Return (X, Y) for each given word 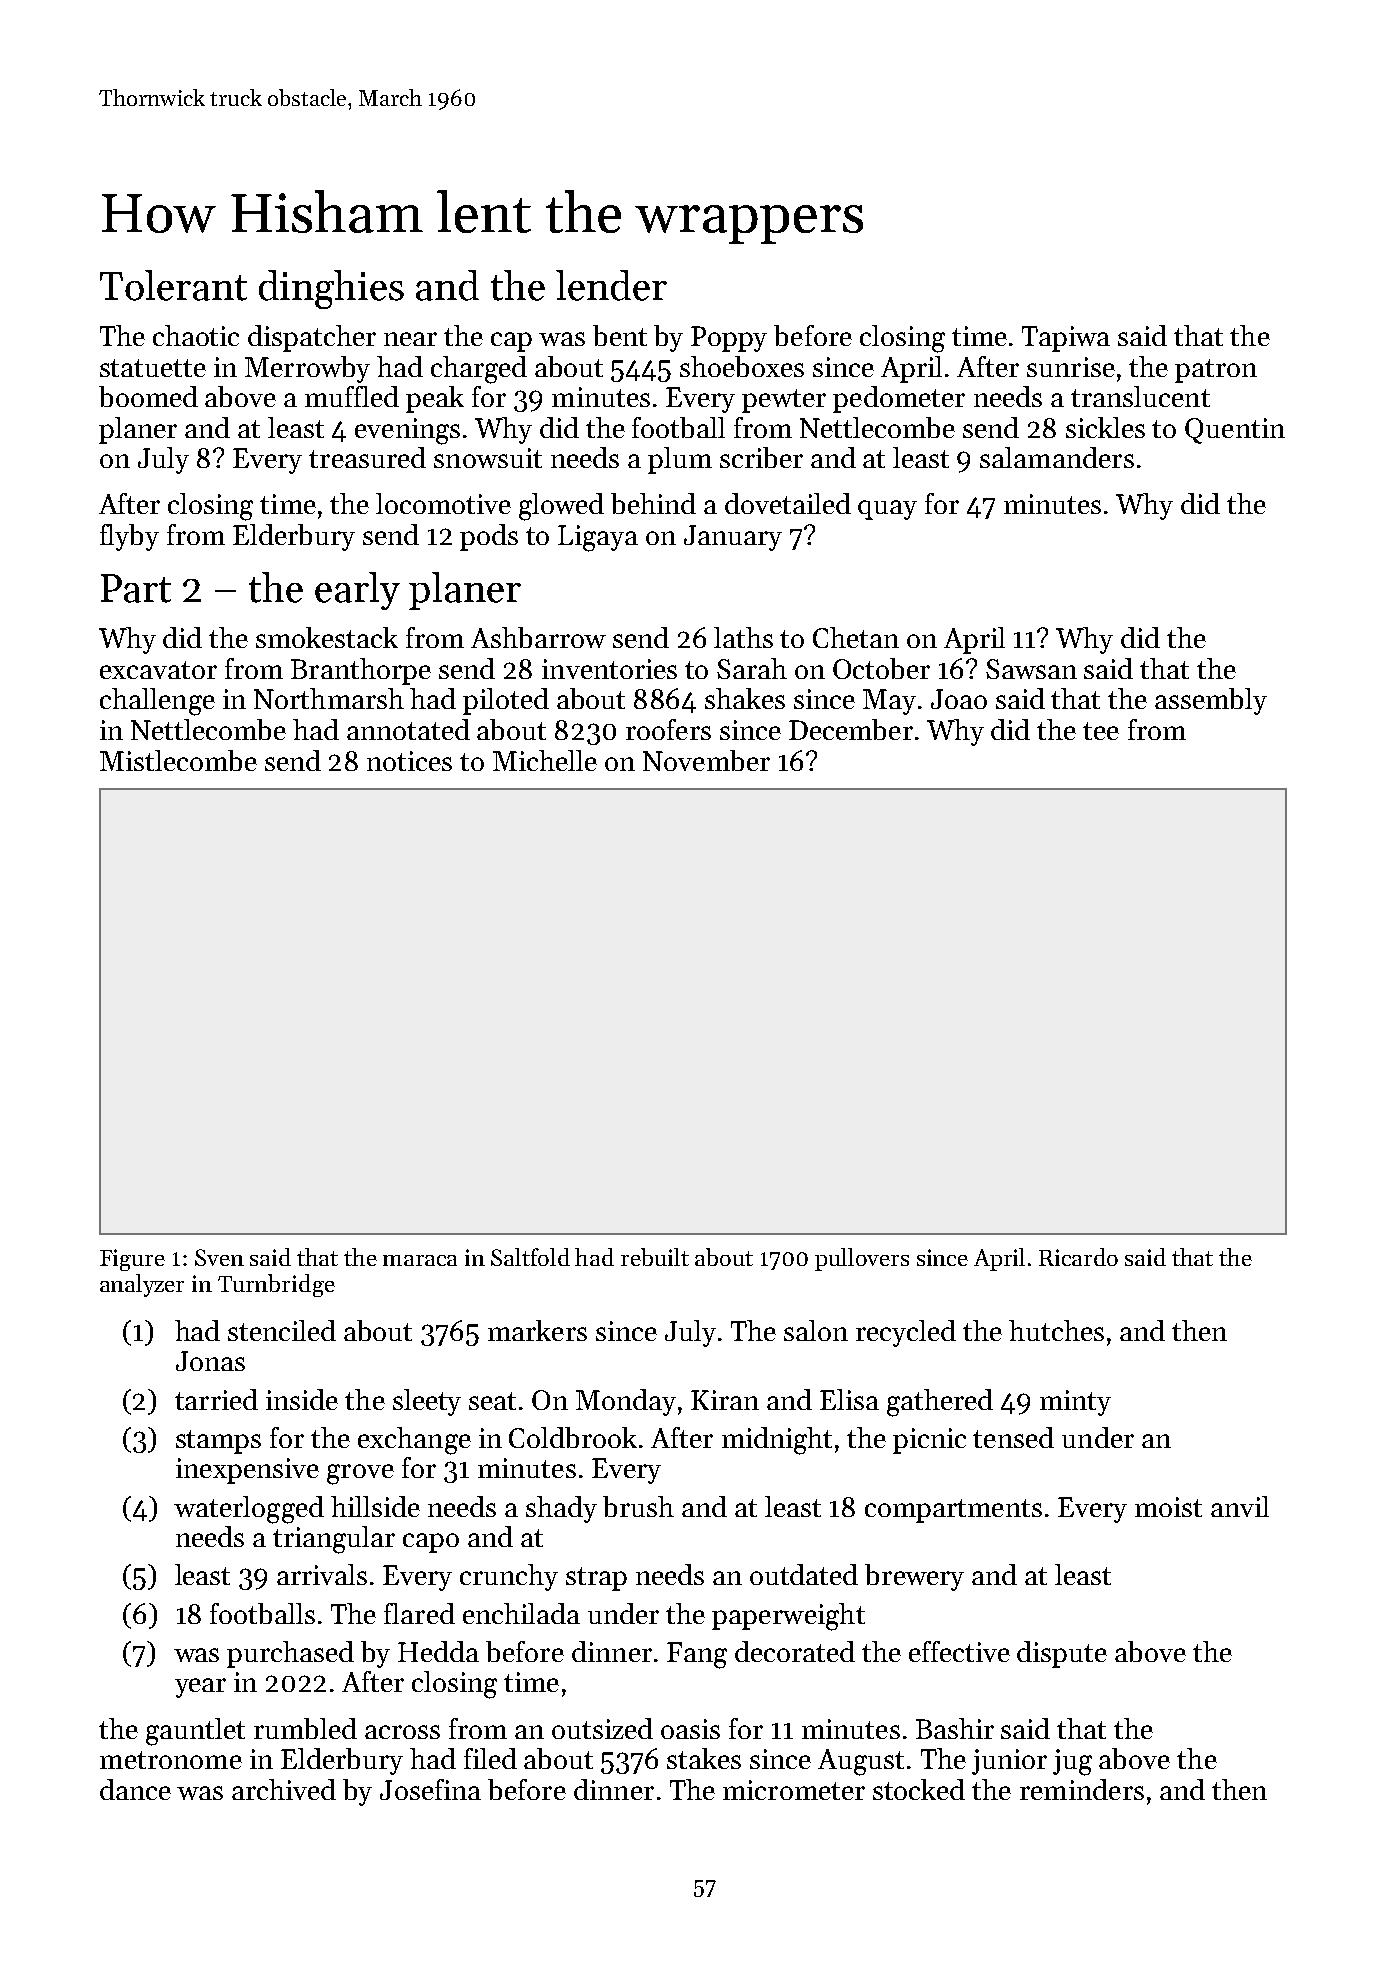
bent (620, 335)
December (851, 729)
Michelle (545, 760)
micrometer (794, 1790)
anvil (1240, 1506)
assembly (1211, 701)
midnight (777, 1441)
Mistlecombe (178, 760)
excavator (158, 670)
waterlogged (249, 1510)
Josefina (430, 1789)
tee (1101, 731)
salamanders (1057, 457)
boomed (148, 396)
